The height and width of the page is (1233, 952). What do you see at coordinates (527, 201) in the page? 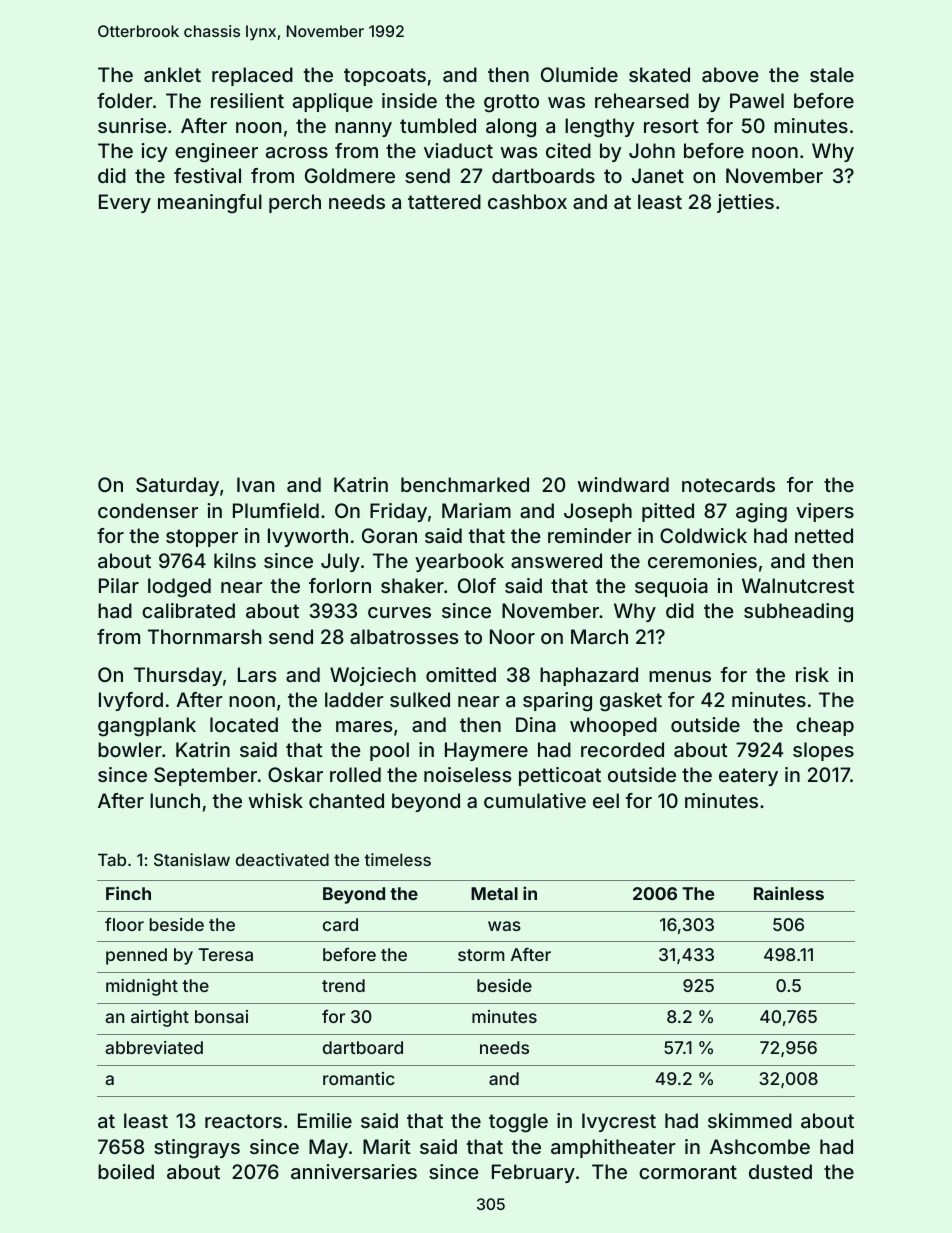
I see `cashbox` at bounding box center [527, 201].
